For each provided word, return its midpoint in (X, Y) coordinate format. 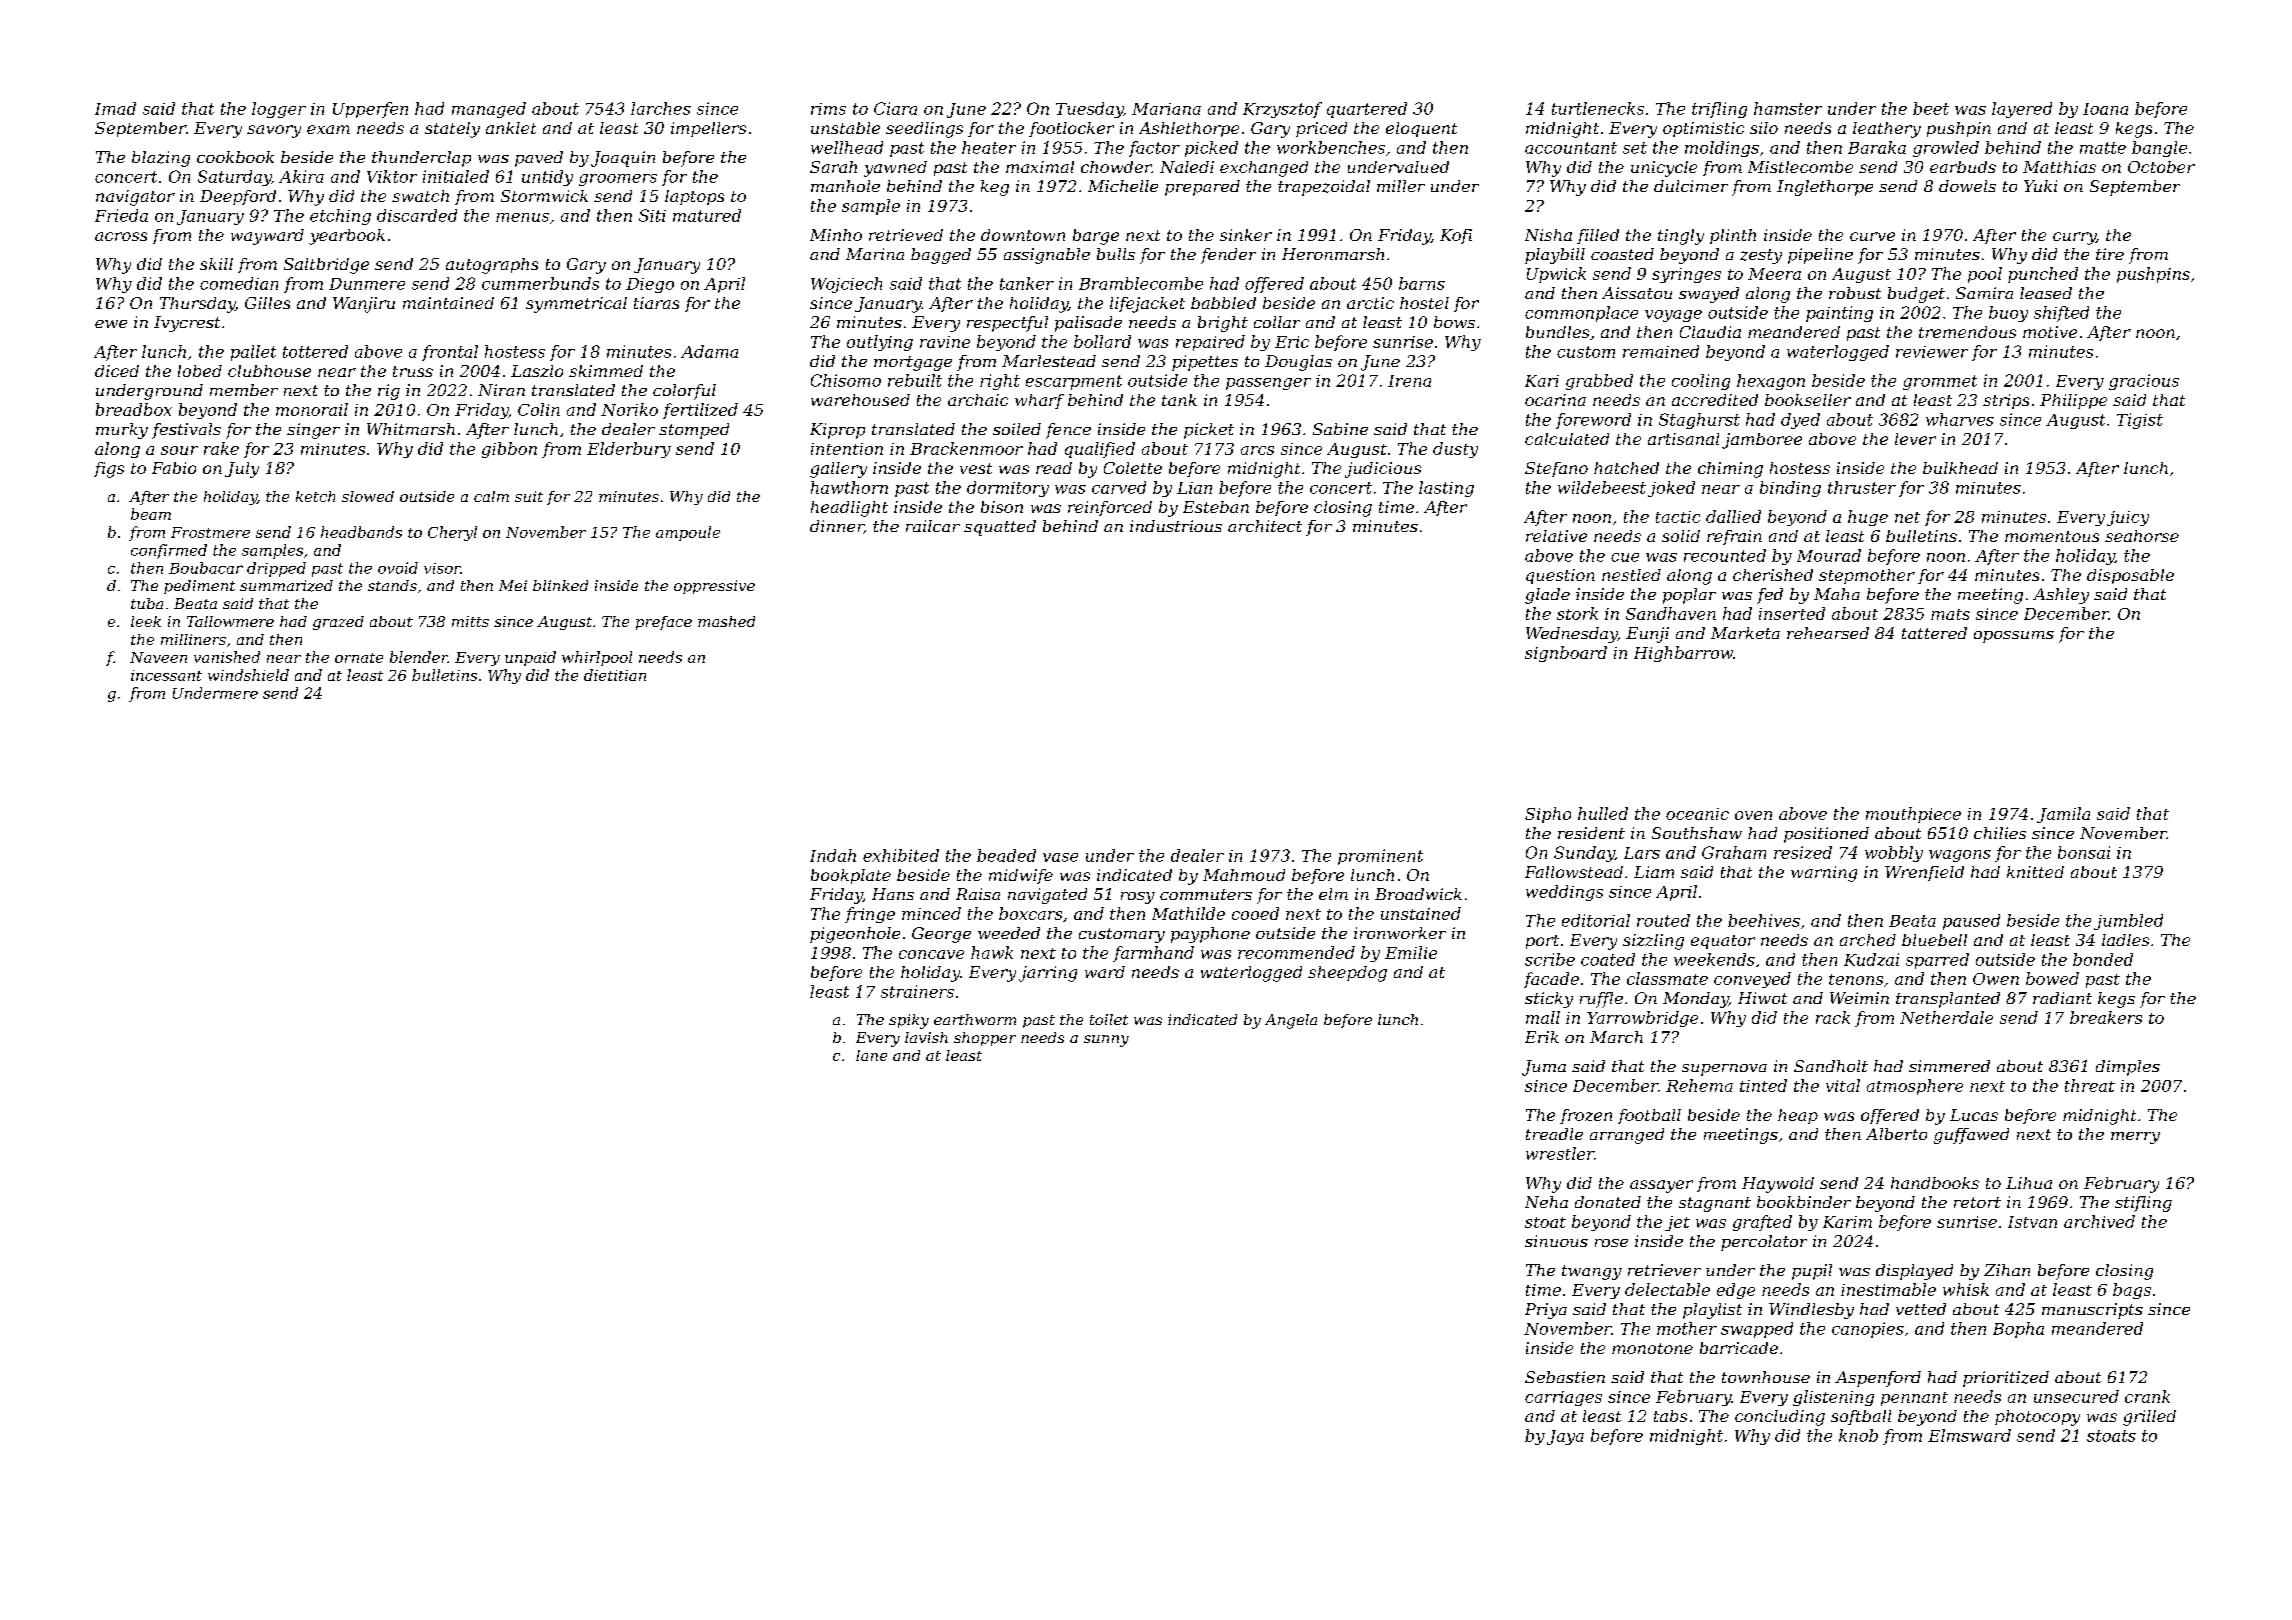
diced (117, 371)
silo (1764, 128)
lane (871, 1055)
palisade (1088, 324)
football (1649, 1116)
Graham (1734, 852)
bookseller (1808, 400)
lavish (926, 1037)
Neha (1546, 1202)
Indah (833, 855)
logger (279, 110)
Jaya (1565, 1437)
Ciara (895, 108)
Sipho (1548, 815)
